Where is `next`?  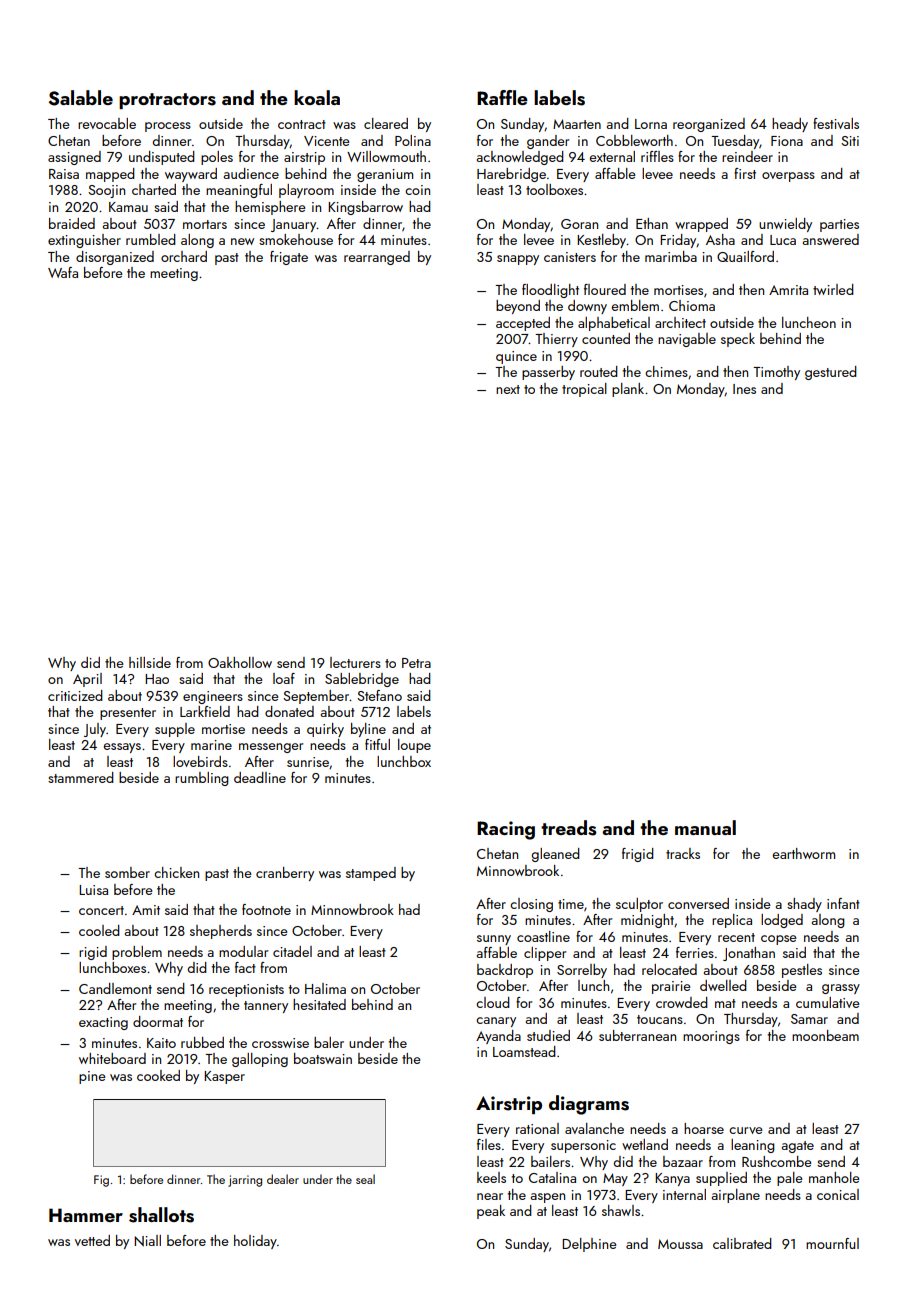 next is located at coordinates (508, 389).
